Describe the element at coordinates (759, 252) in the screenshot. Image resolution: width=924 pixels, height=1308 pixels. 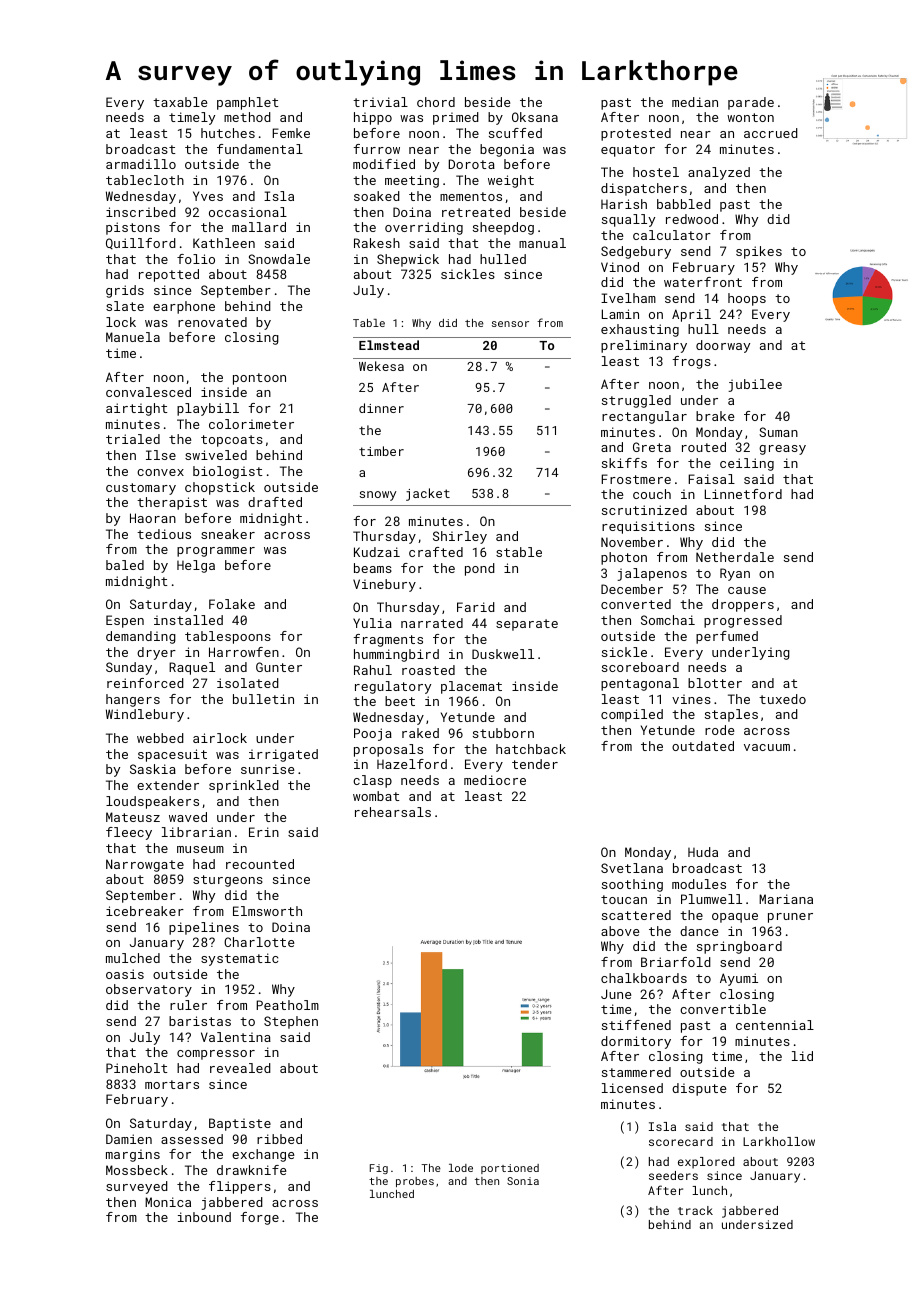
I see `spikes` at that location.
